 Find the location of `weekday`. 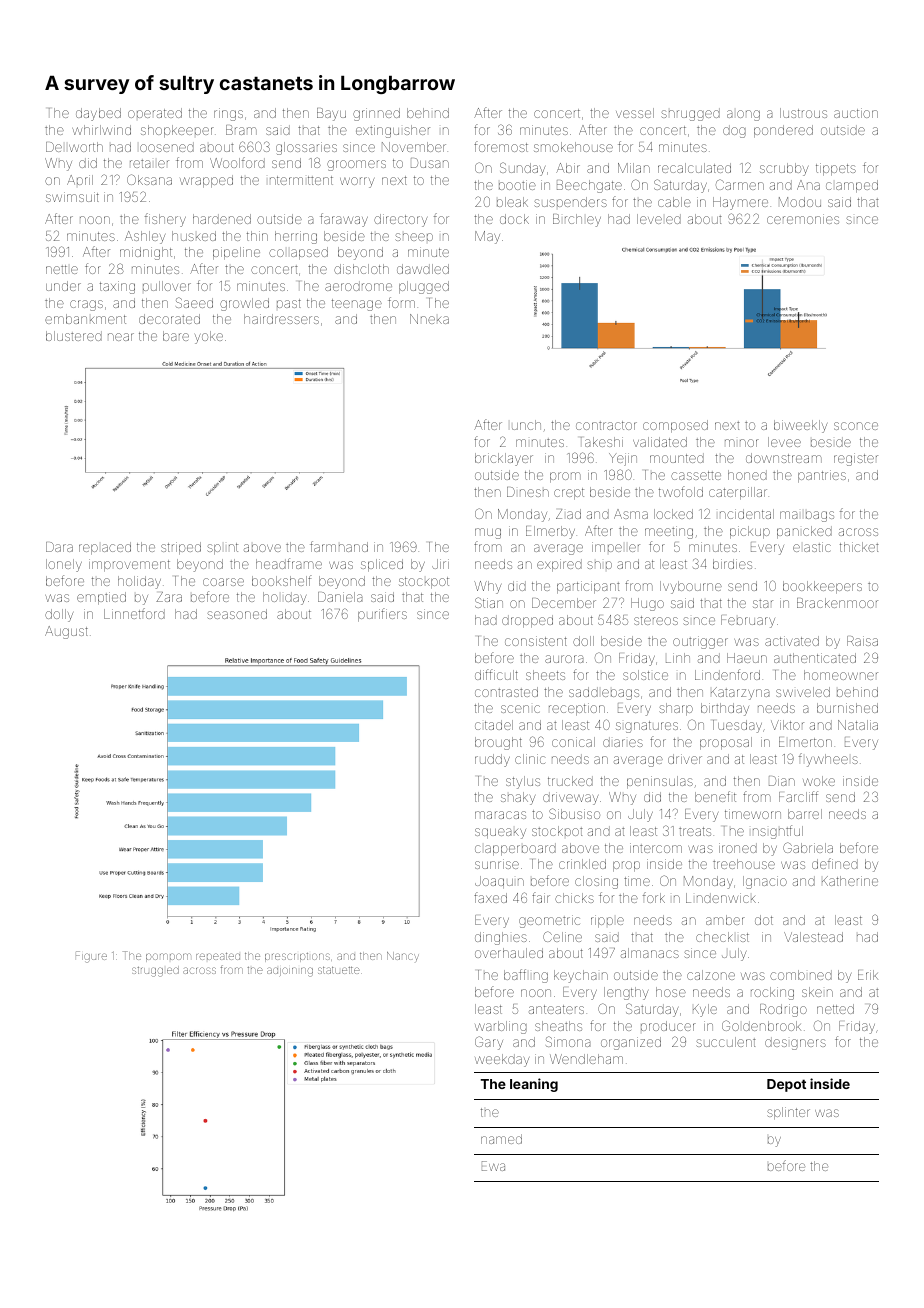

weekday is located at coordinates (502, 1060).
